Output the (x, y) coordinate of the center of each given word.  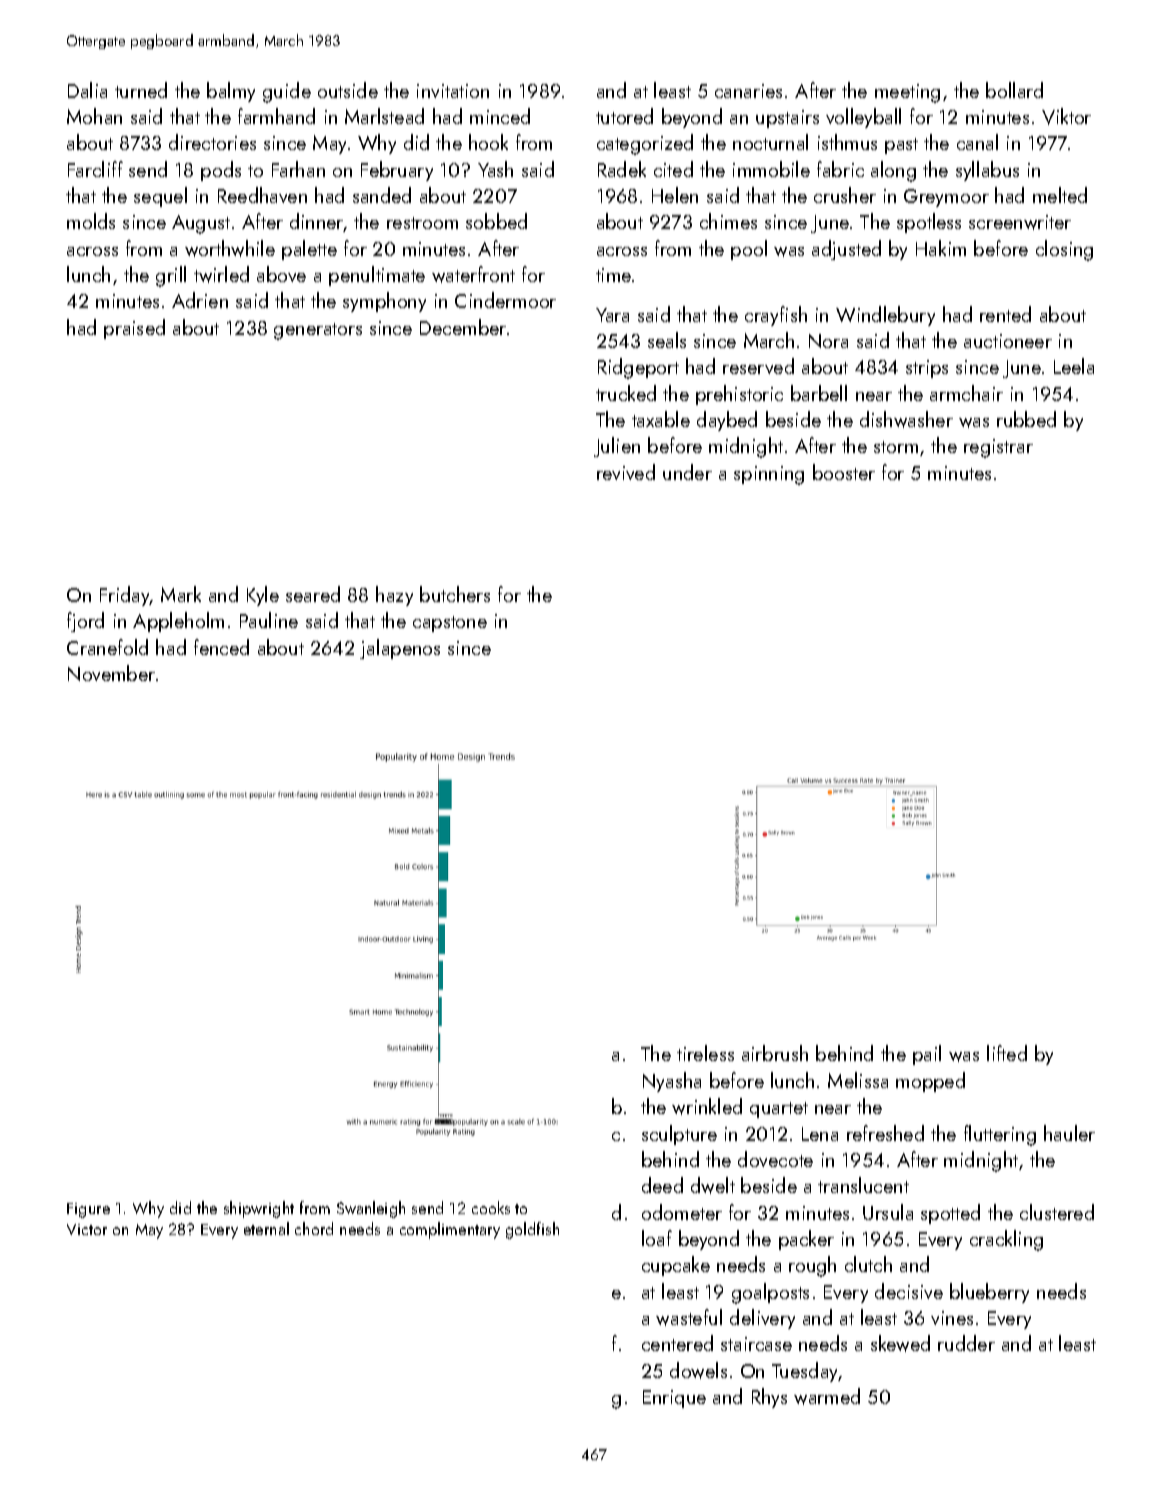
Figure (88, 1210)
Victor (87, 1229)
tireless (705, 1053)
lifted (1007, 1053)
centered (677, 1343)
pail (927, 1055)
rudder (966, 1343)
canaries (748, 91)
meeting (907, 93)
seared (313, 594)
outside (348, 90)
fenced (221, 647)
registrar (998, 448)
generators (318, 331)
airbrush (775, 1053)
